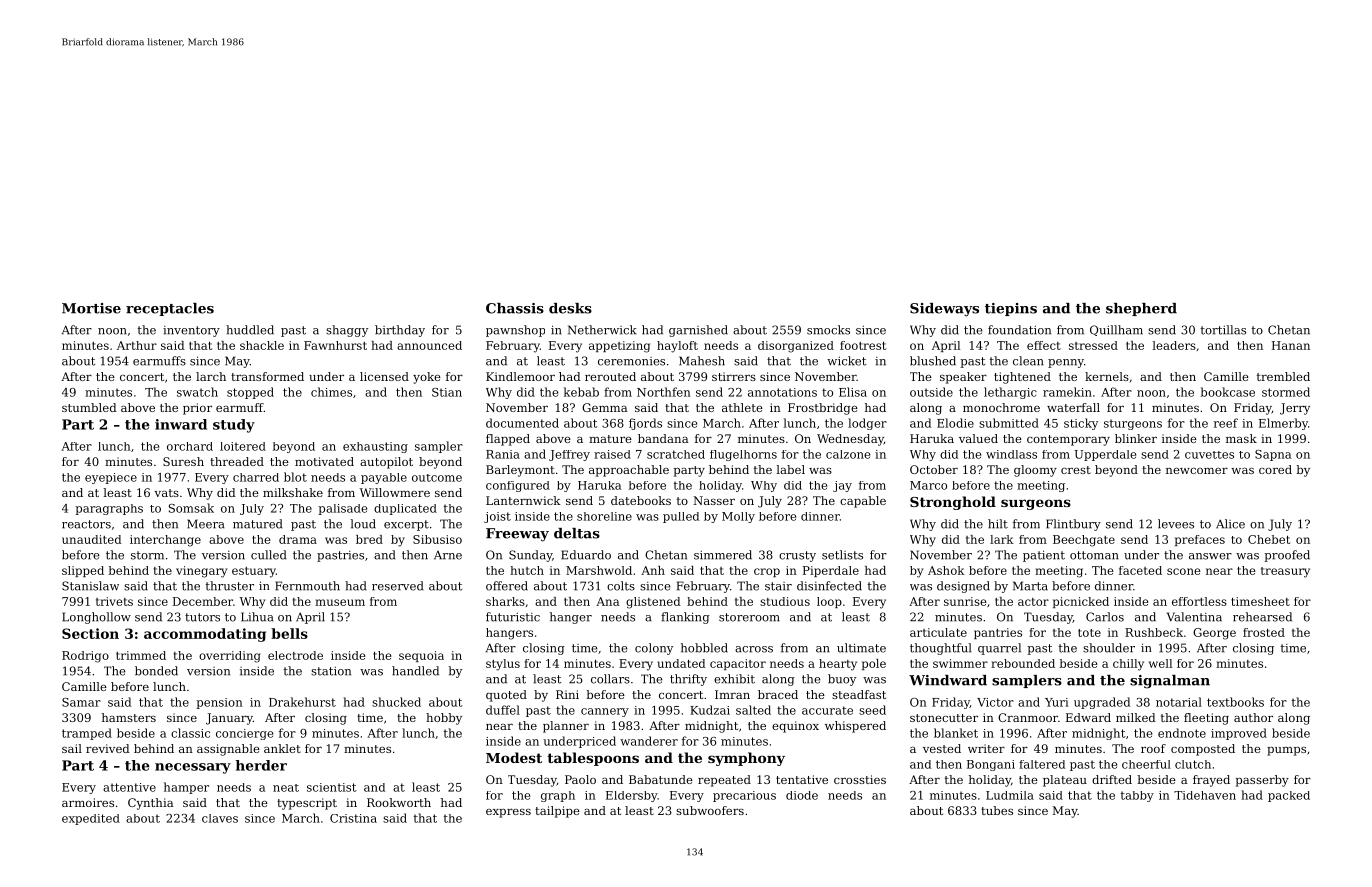 The image size is (1372, 887). Describe the element at coordinates (91, 819) in the document. I see `expedited` at that location.
